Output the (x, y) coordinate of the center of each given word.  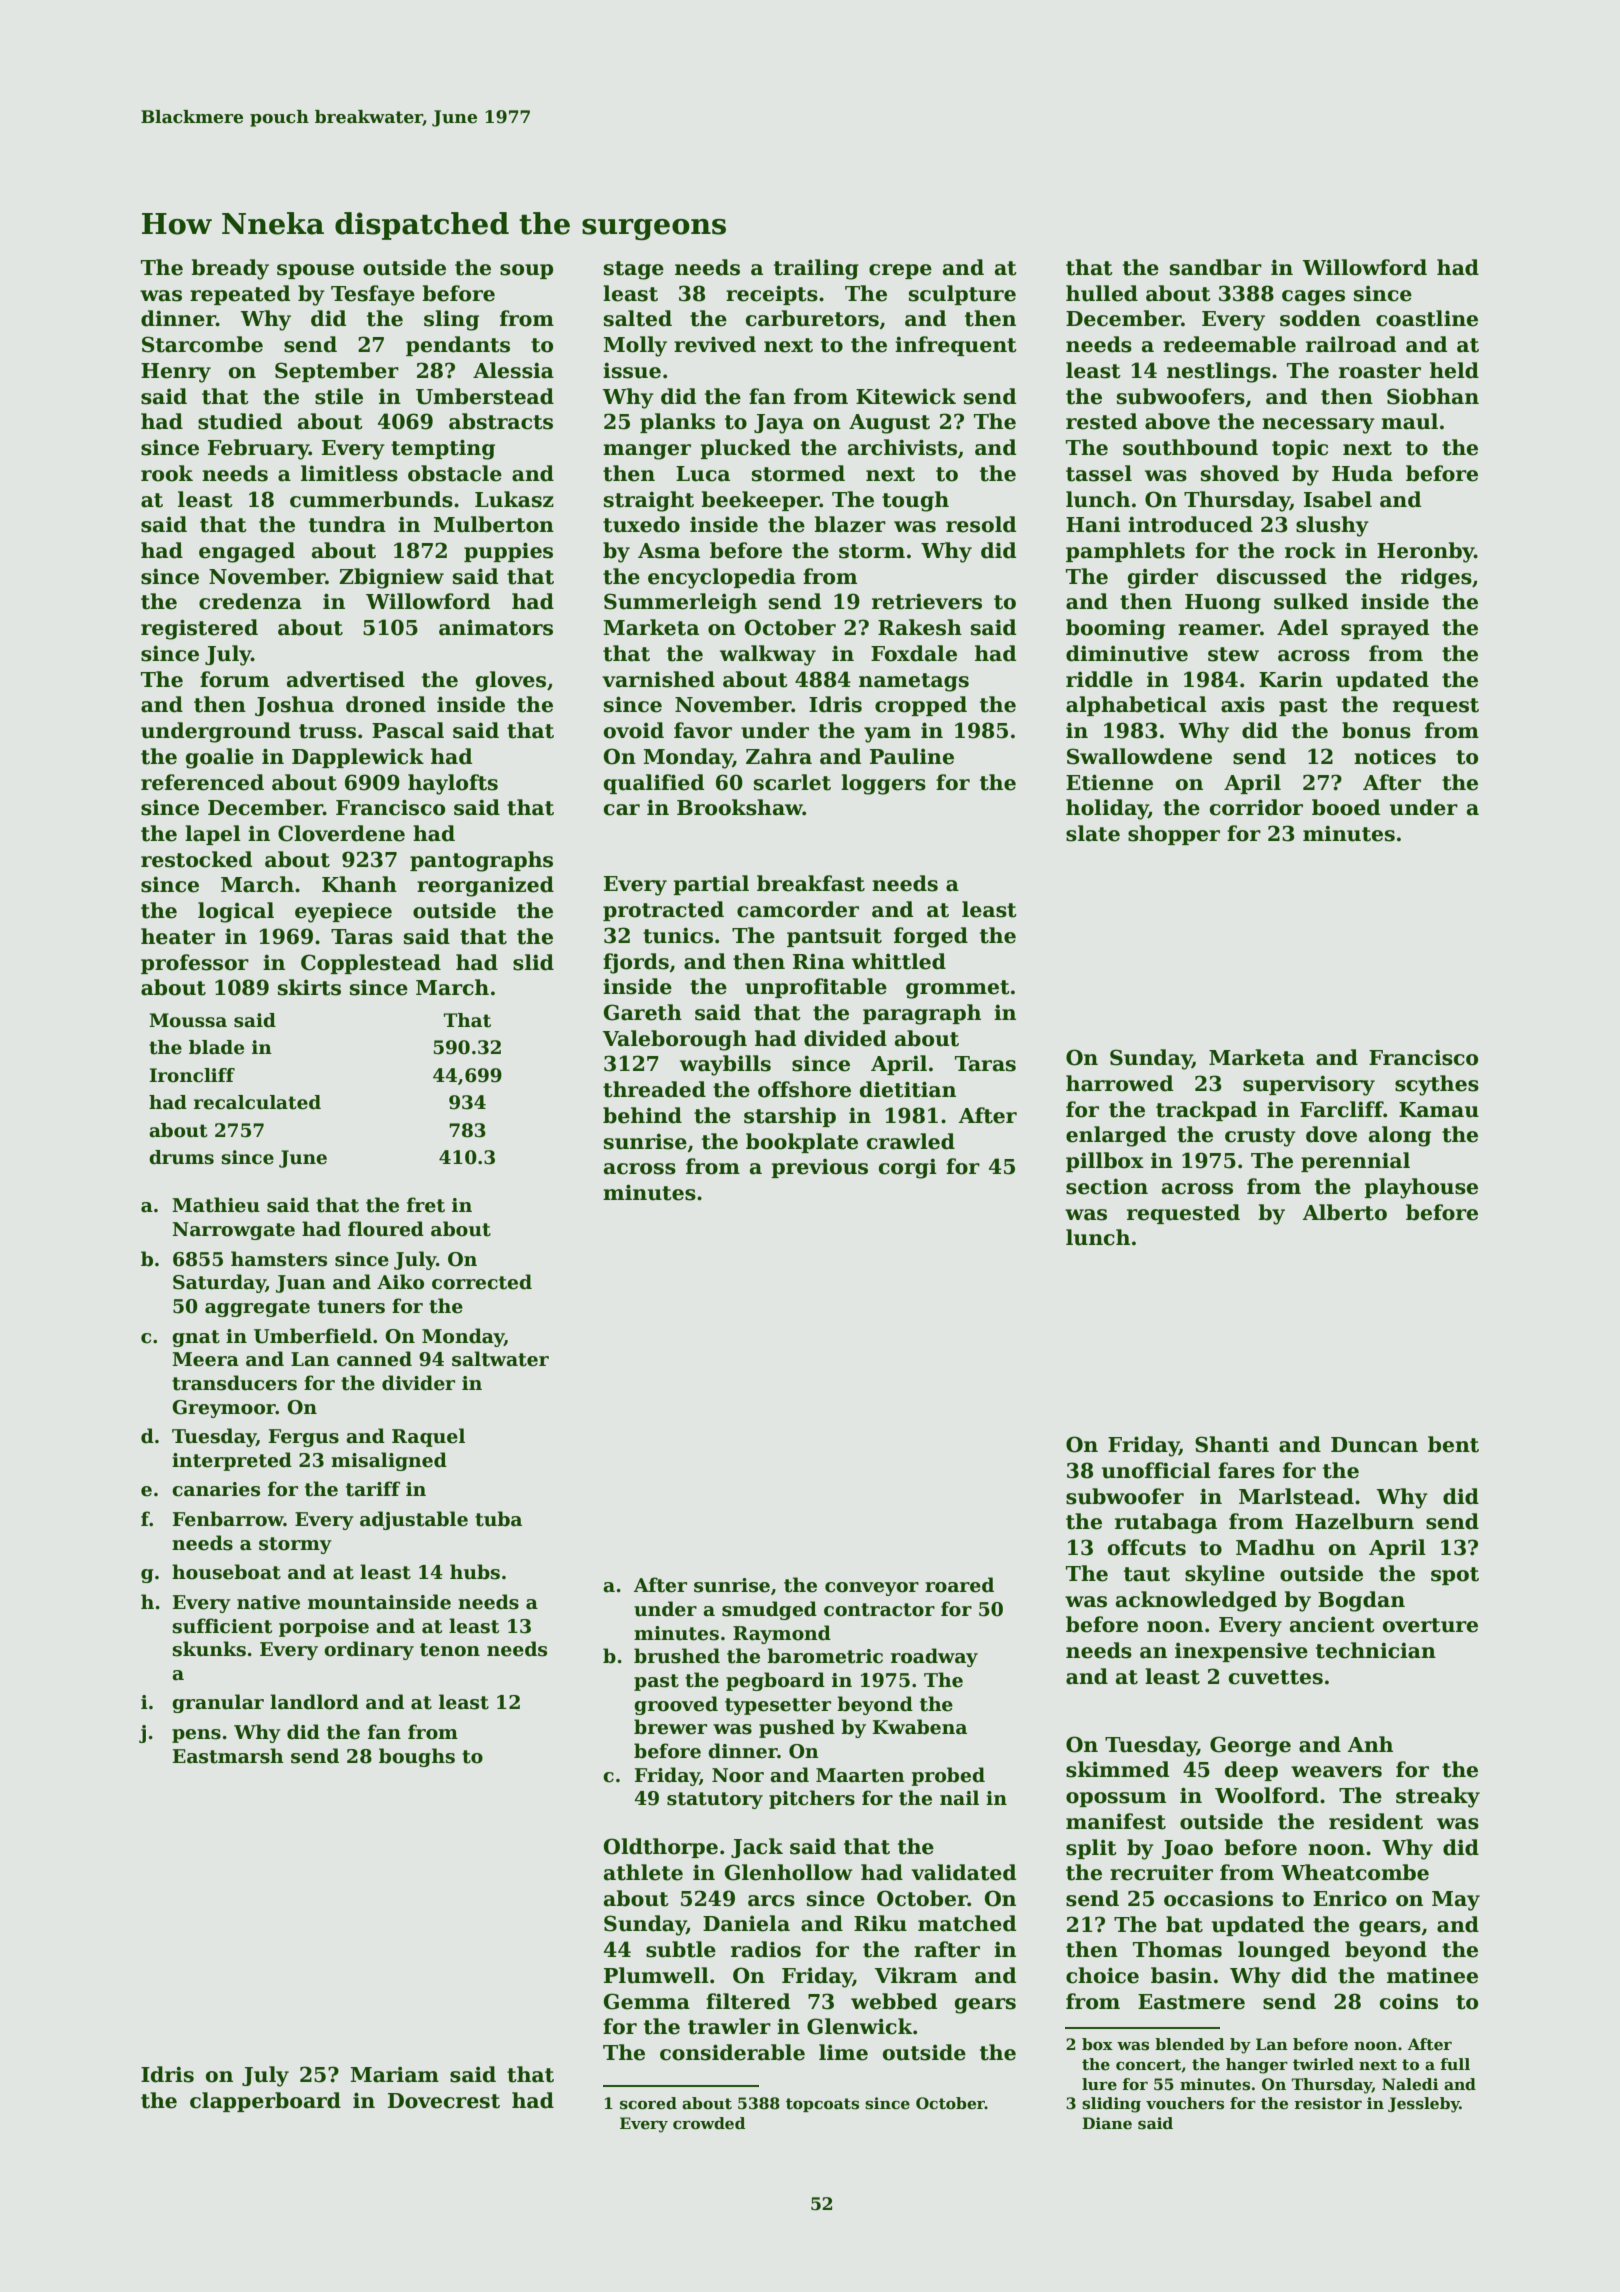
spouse (315, 271)
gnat (196, 1338)
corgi (908, 1168)
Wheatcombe (1355, 1872)
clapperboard (265, 2102)
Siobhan (1433, 396)
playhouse (1421, 1188)
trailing (816, 269)
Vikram (916, 1975)
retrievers (927, 601)
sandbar (1216, 267)
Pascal (408, 730)
